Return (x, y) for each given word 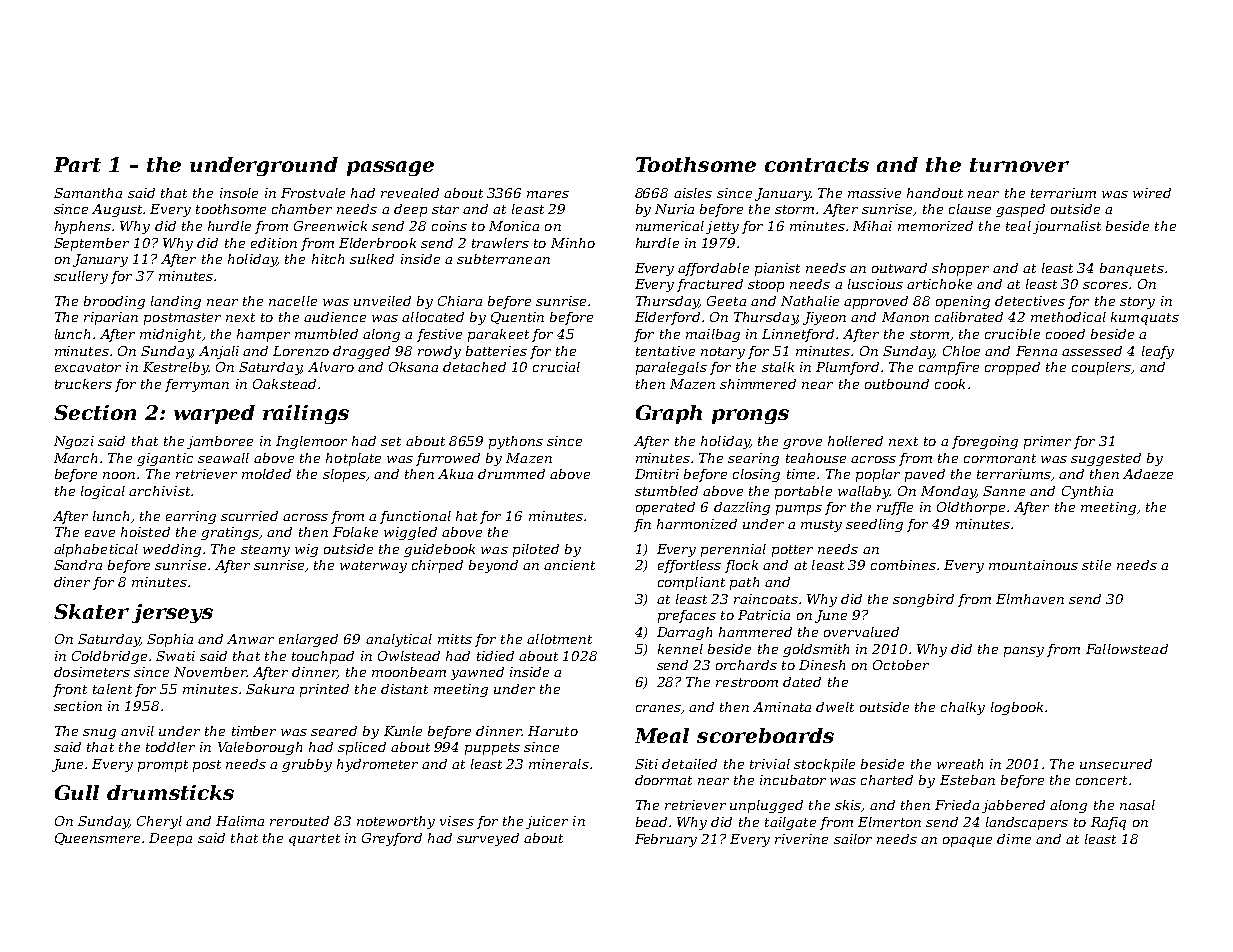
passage (390, 168)
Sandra (78, 565)
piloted (536, 550)
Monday (948, 492)
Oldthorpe (971, 508)
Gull (77, 792)
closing (756, 475)
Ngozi (74, 442)
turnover (1019, 165)
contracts (817, 165)
